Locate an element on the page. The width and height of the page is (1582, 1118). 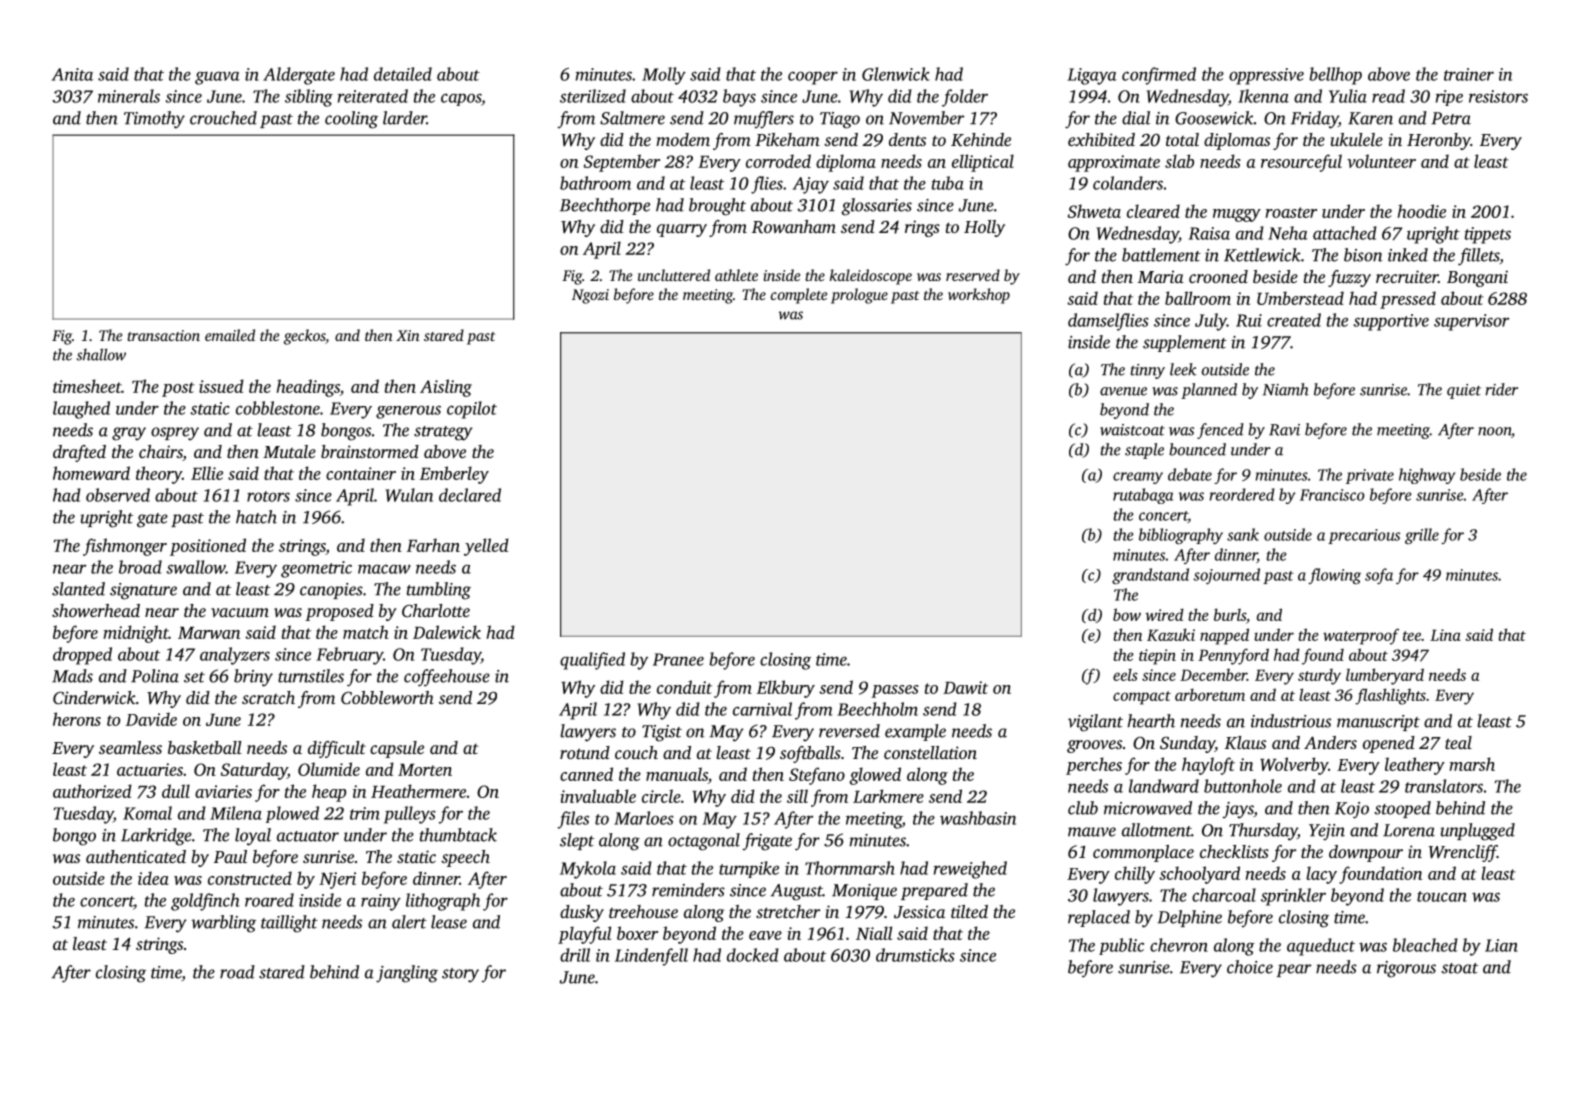
Glenwick is located at coordinates (896, 74).
